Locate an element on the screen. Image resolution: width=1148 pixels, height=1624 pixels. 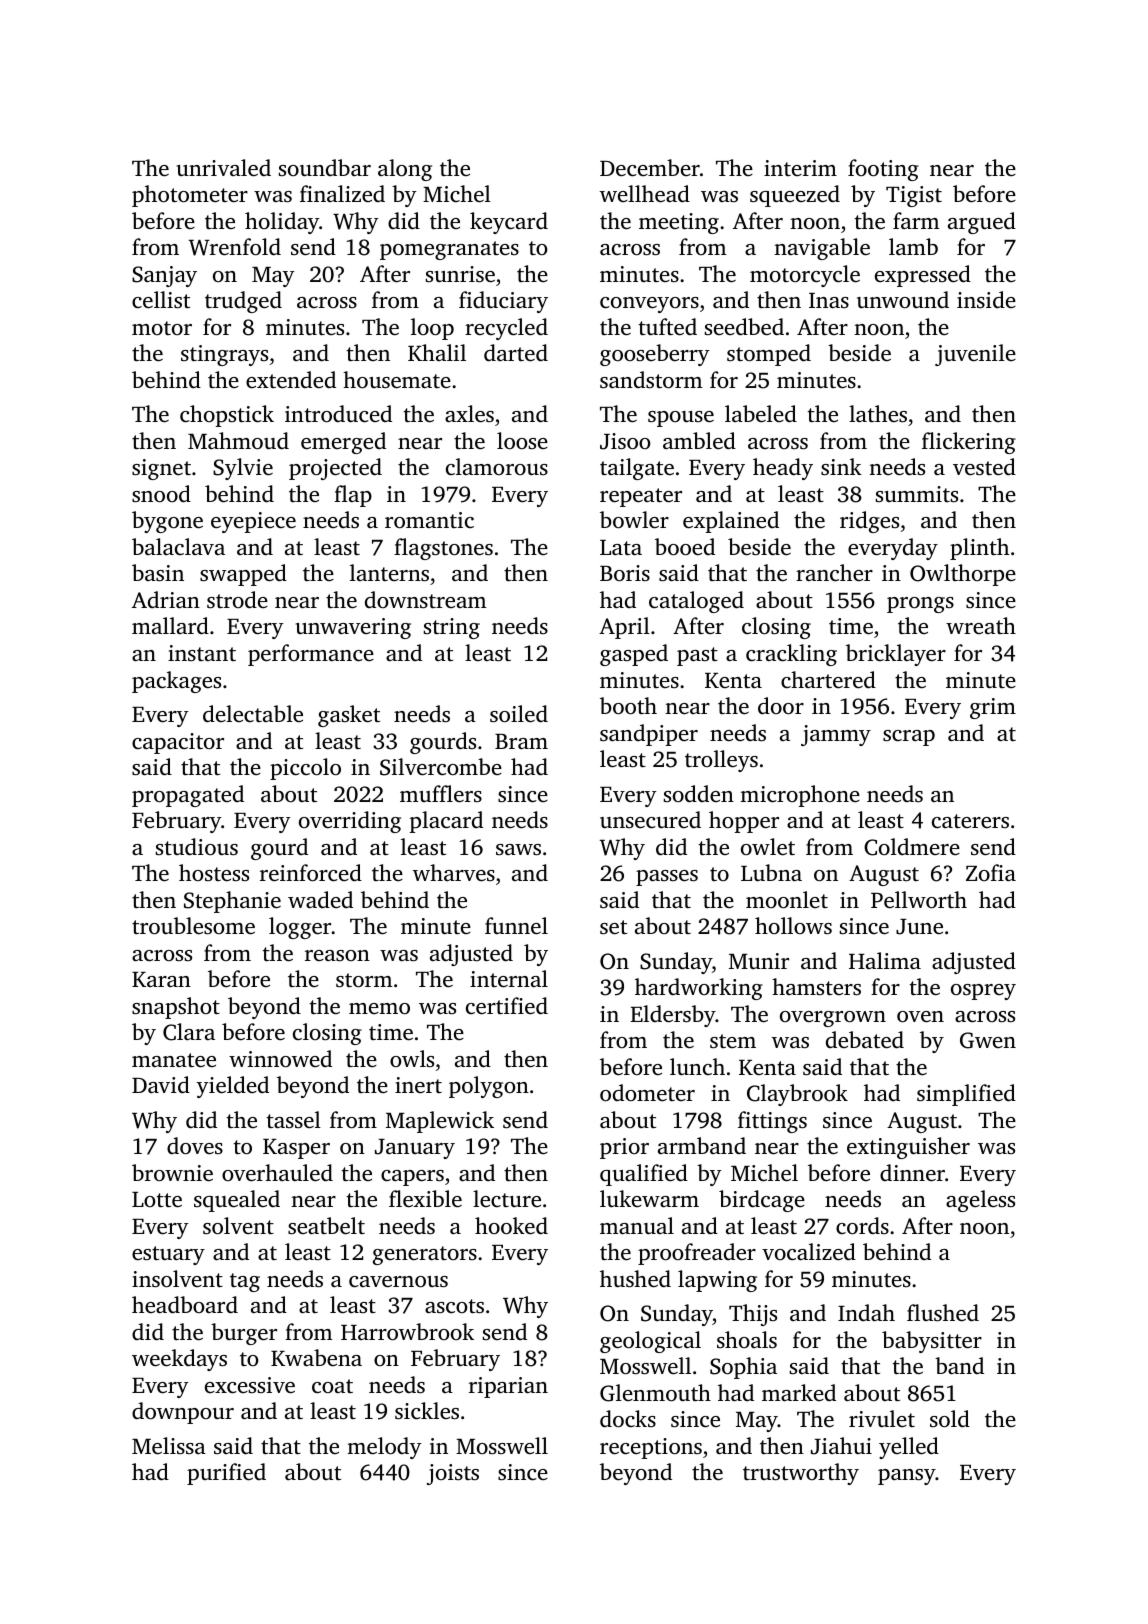
Tigist is located at coordinates (914, 196).
